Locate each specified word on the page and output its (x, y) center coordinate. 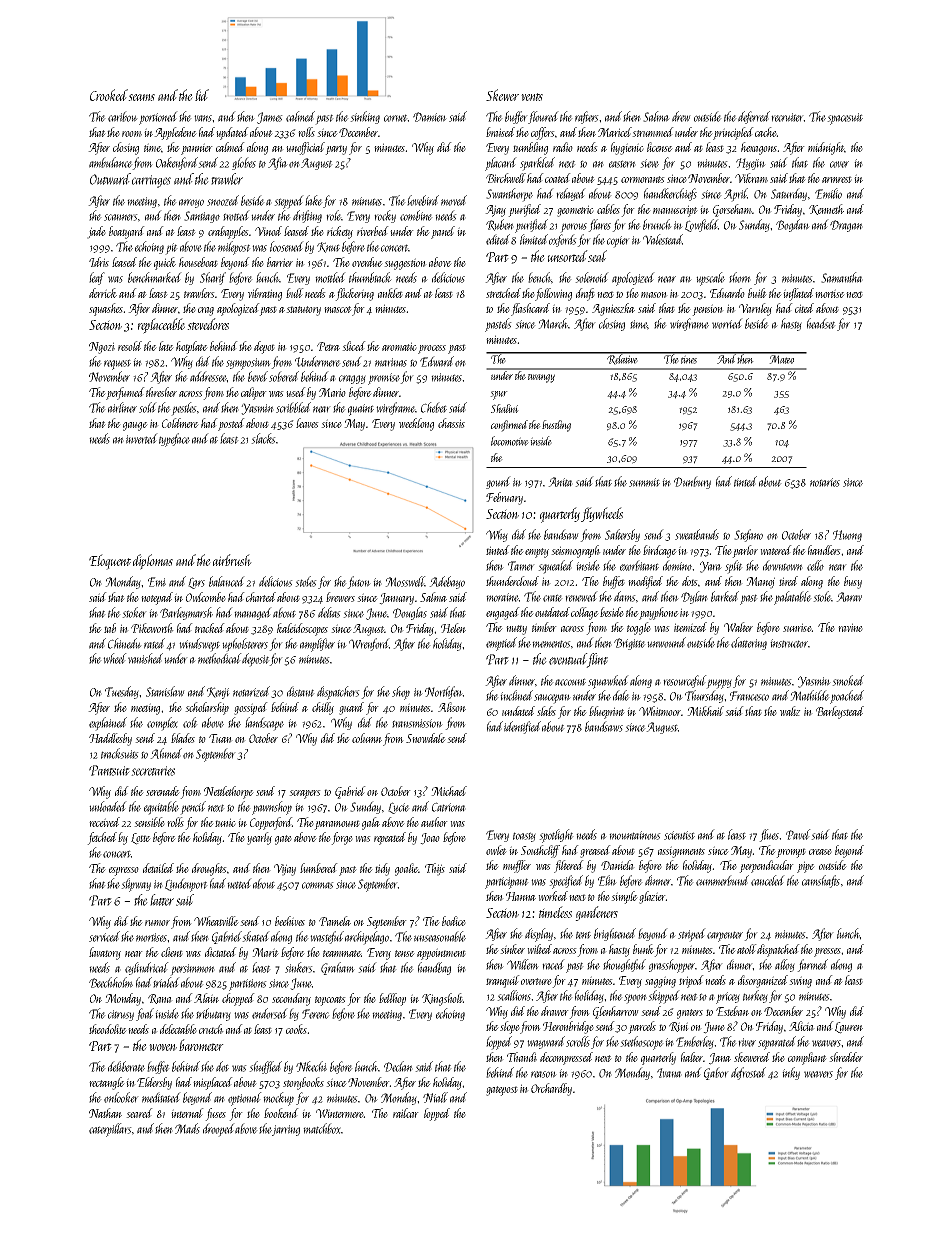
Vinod (268, 231)
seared (139, 1113)
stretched (503, 293)
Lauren (849, 1028)
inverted (142, 438)
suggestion (405, 264)
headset (821, 323)
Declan (398, 1066)
